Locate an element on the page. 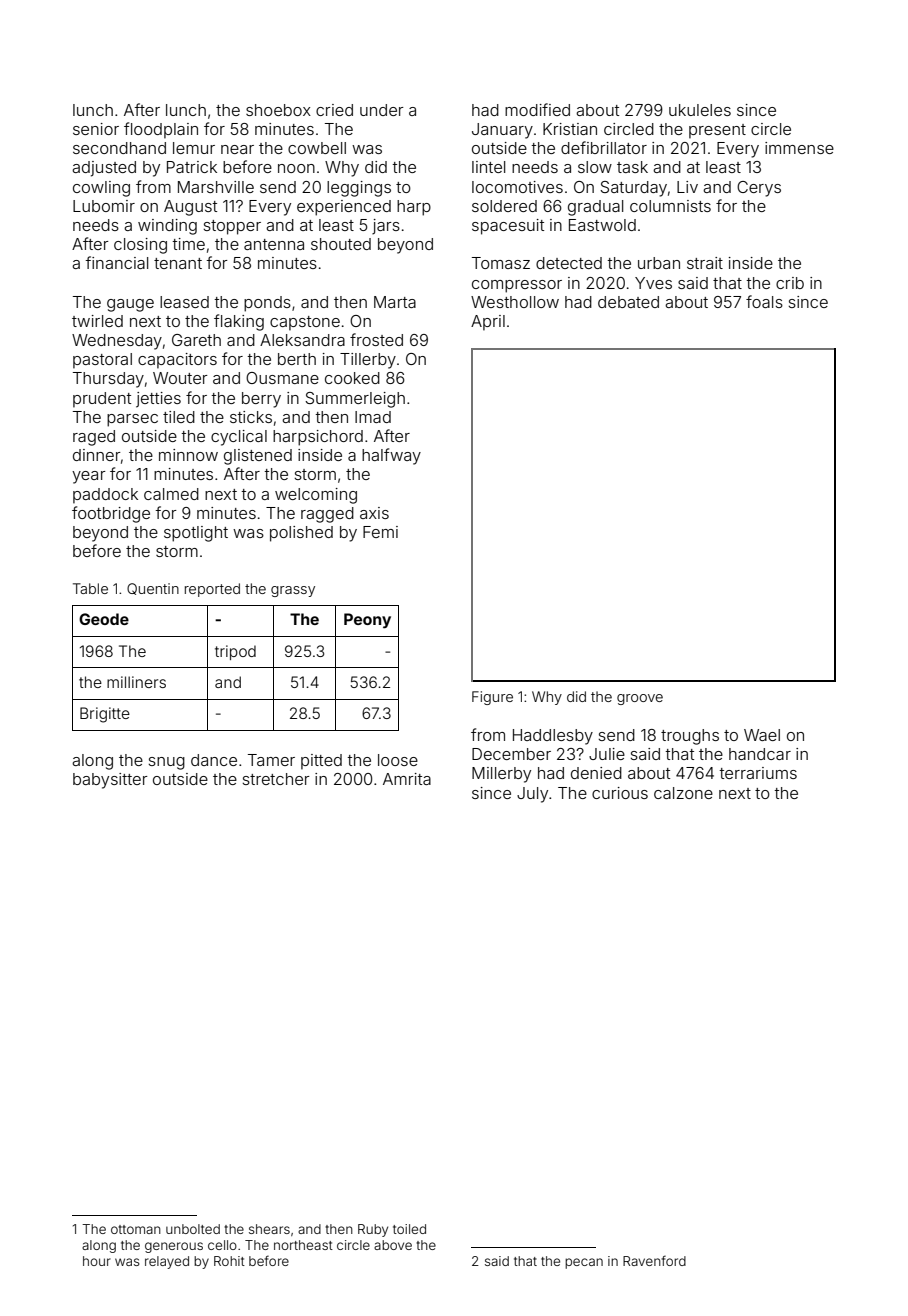 Image resolution: width=908 pixels, height=1316 pixels. cowling is located at coordinates (101, 189).
